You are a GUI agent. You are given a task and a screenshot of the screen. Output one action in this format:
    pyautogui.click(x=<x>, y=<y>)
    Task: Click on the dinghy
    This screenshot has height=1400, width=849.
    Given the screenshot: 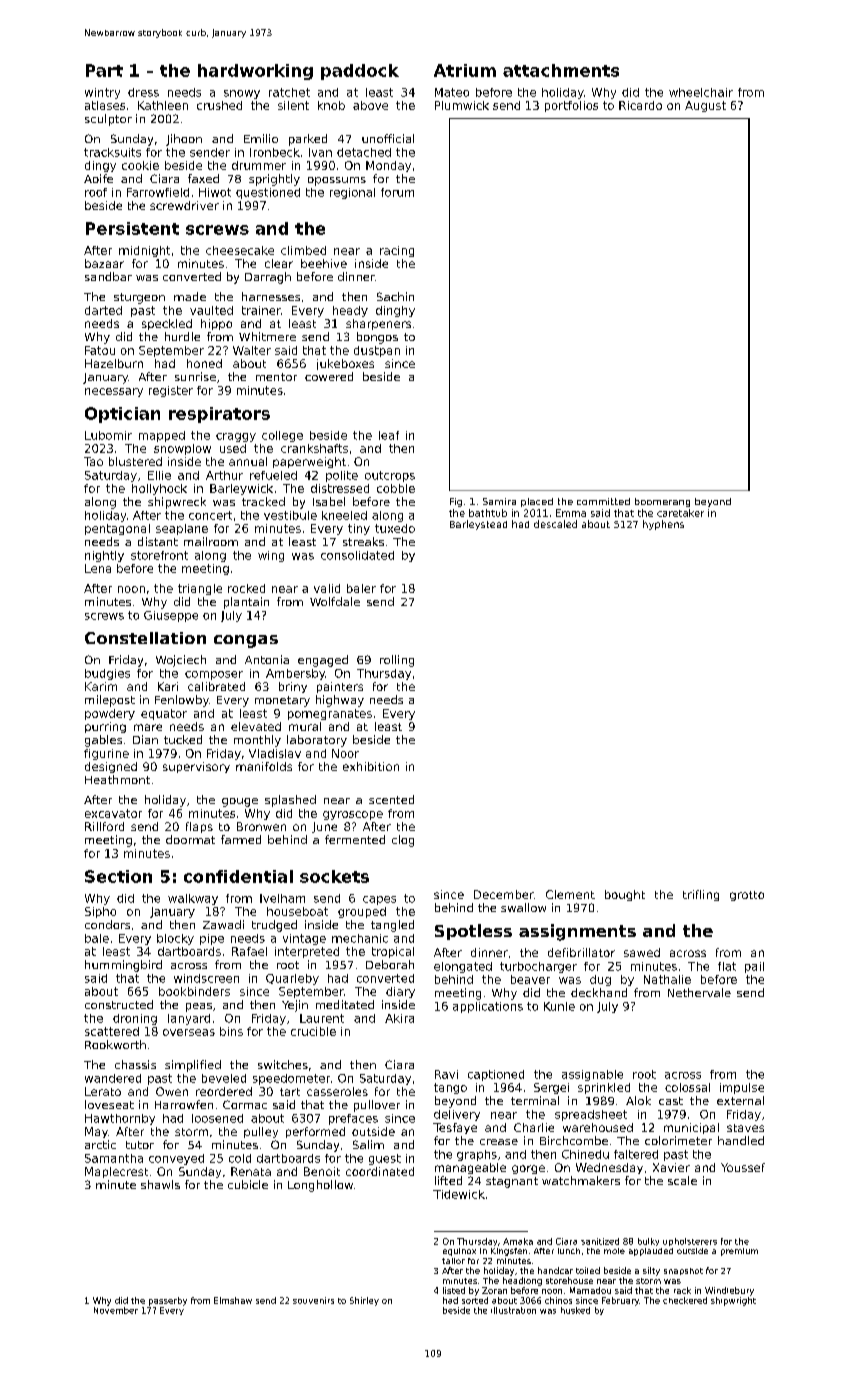 What is the action you would take?
    pyautogui.click(x=395, y=311)
